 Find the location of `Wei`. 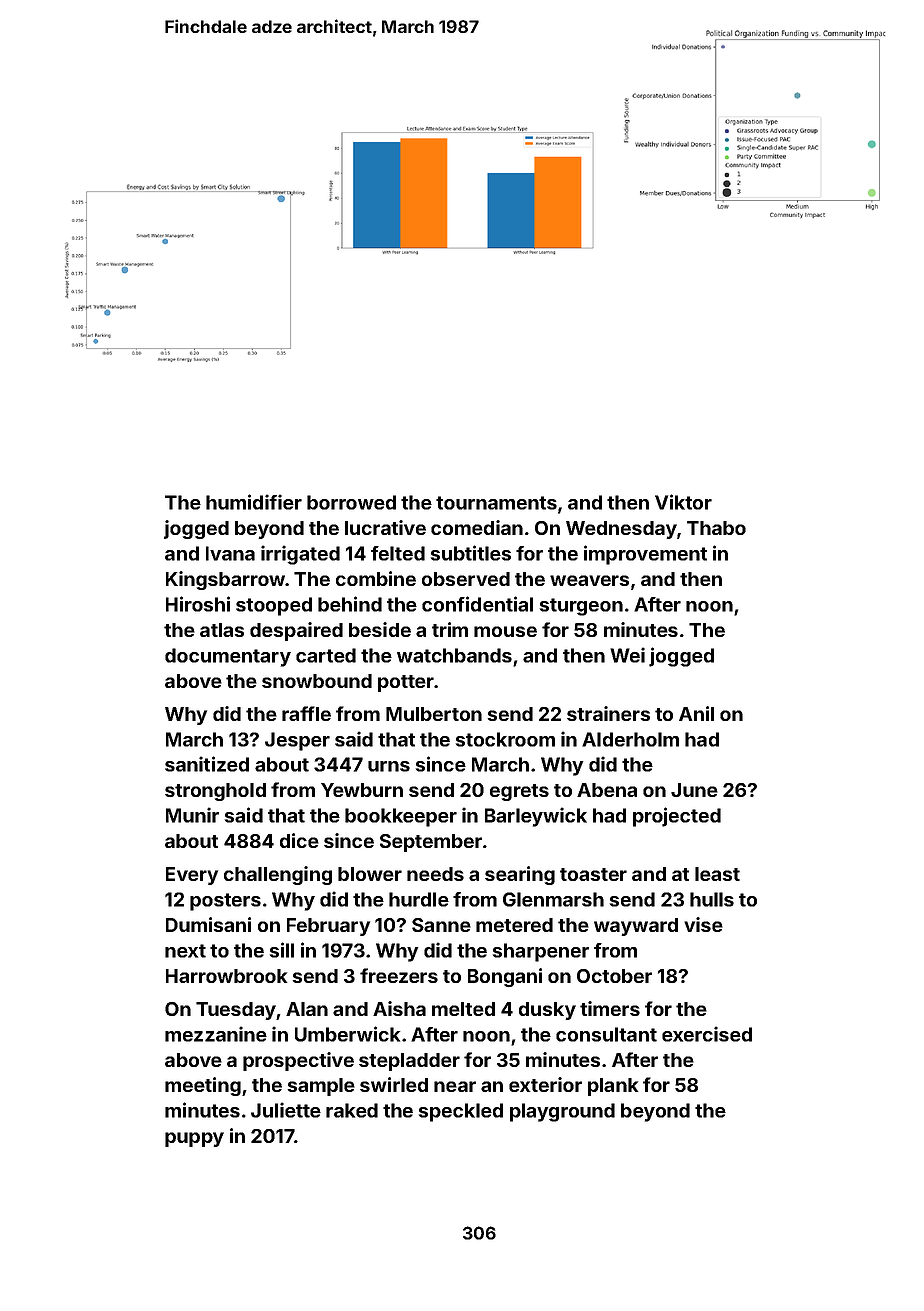

Wei is located at coordinates (627, 655).
